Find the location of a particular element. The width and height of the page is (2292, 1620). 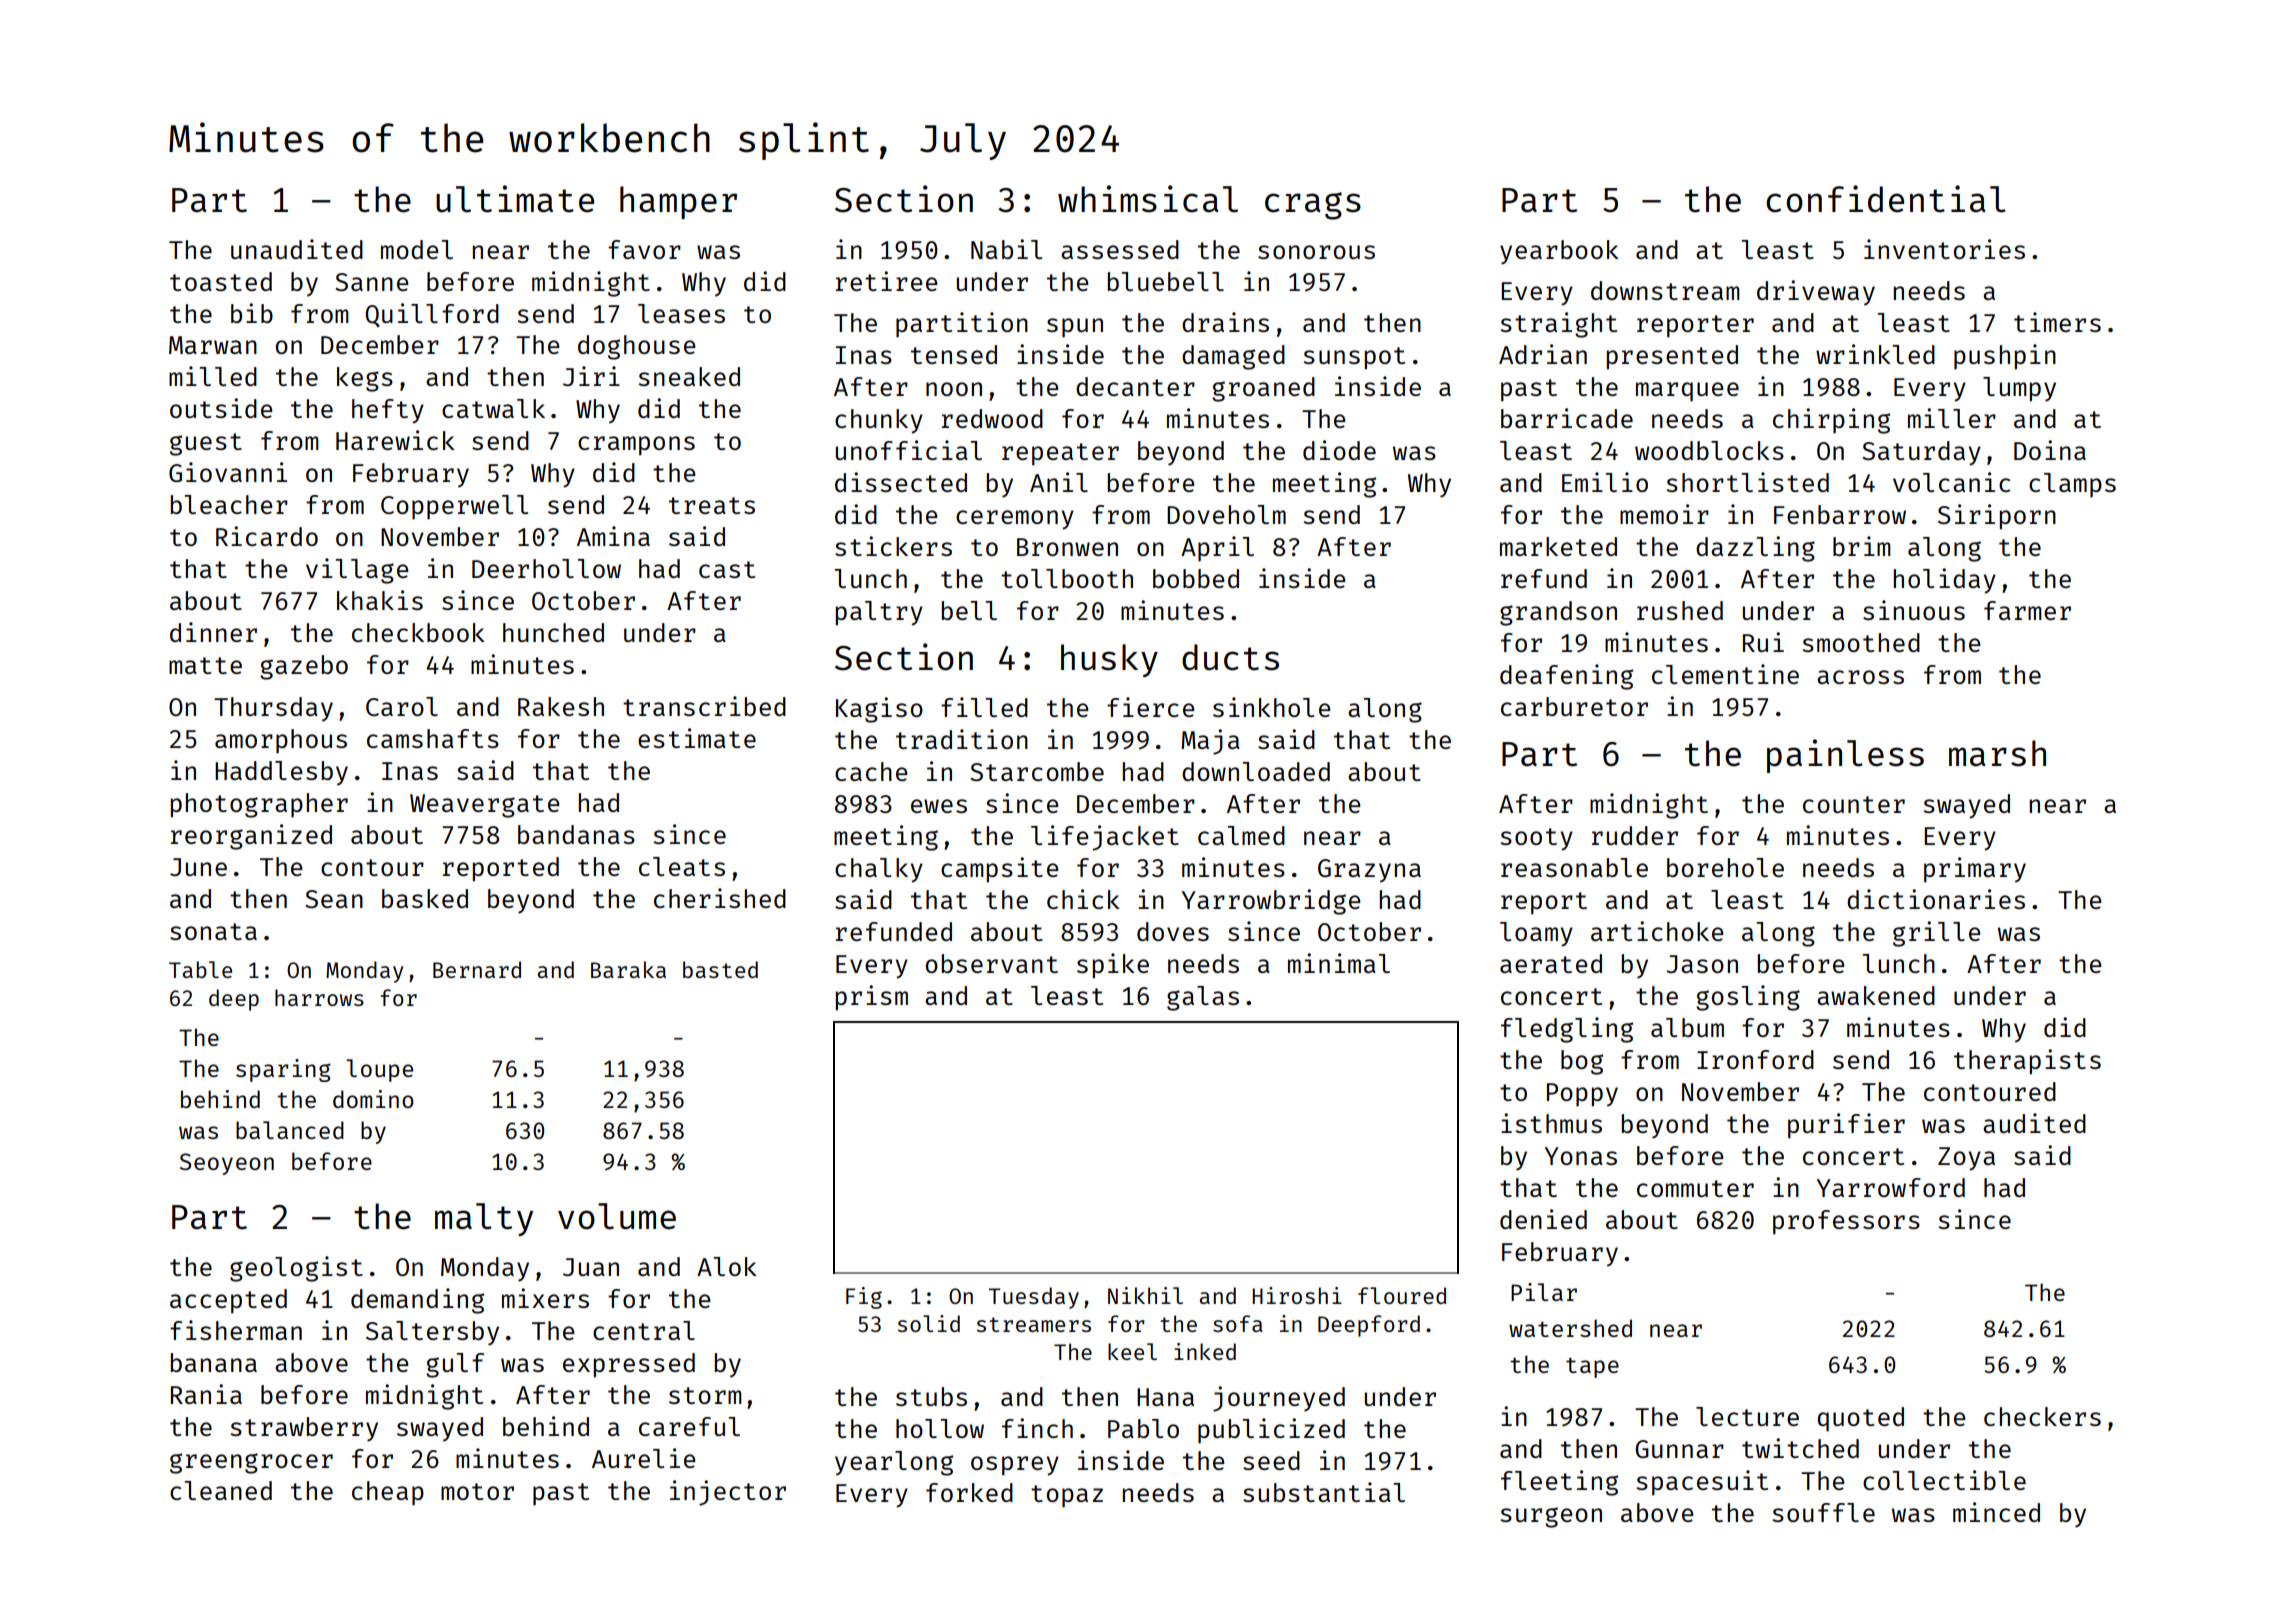

ultimate is located at coordinates (515, 199).
